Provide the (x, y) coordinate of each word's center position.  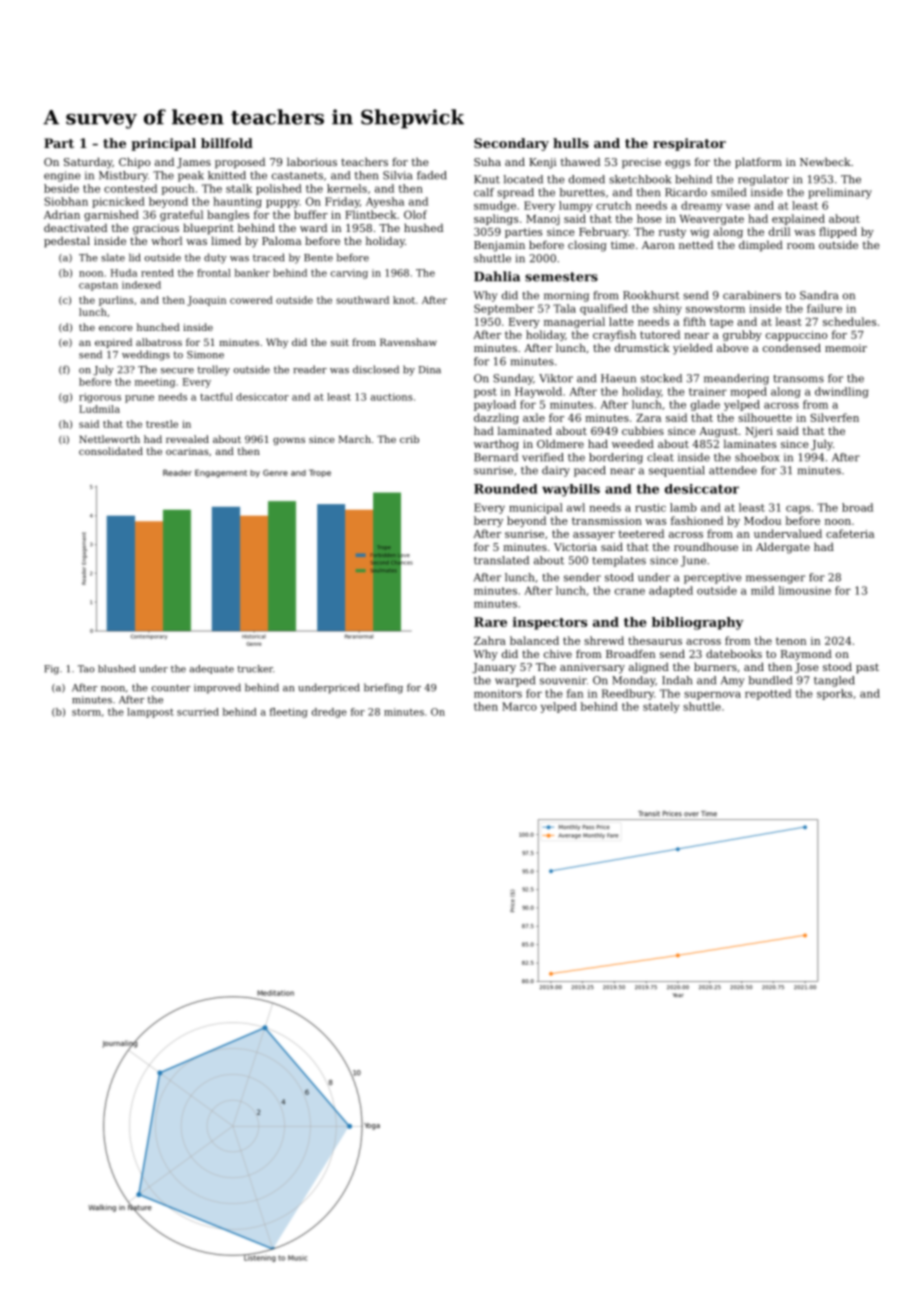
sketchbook (640, 179)
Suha (487, 161)
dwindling (842, 392)
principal (163, 144)
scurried (198, 712)
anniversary (592, 668)
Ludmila (99, 409)
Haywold (538, 392)
